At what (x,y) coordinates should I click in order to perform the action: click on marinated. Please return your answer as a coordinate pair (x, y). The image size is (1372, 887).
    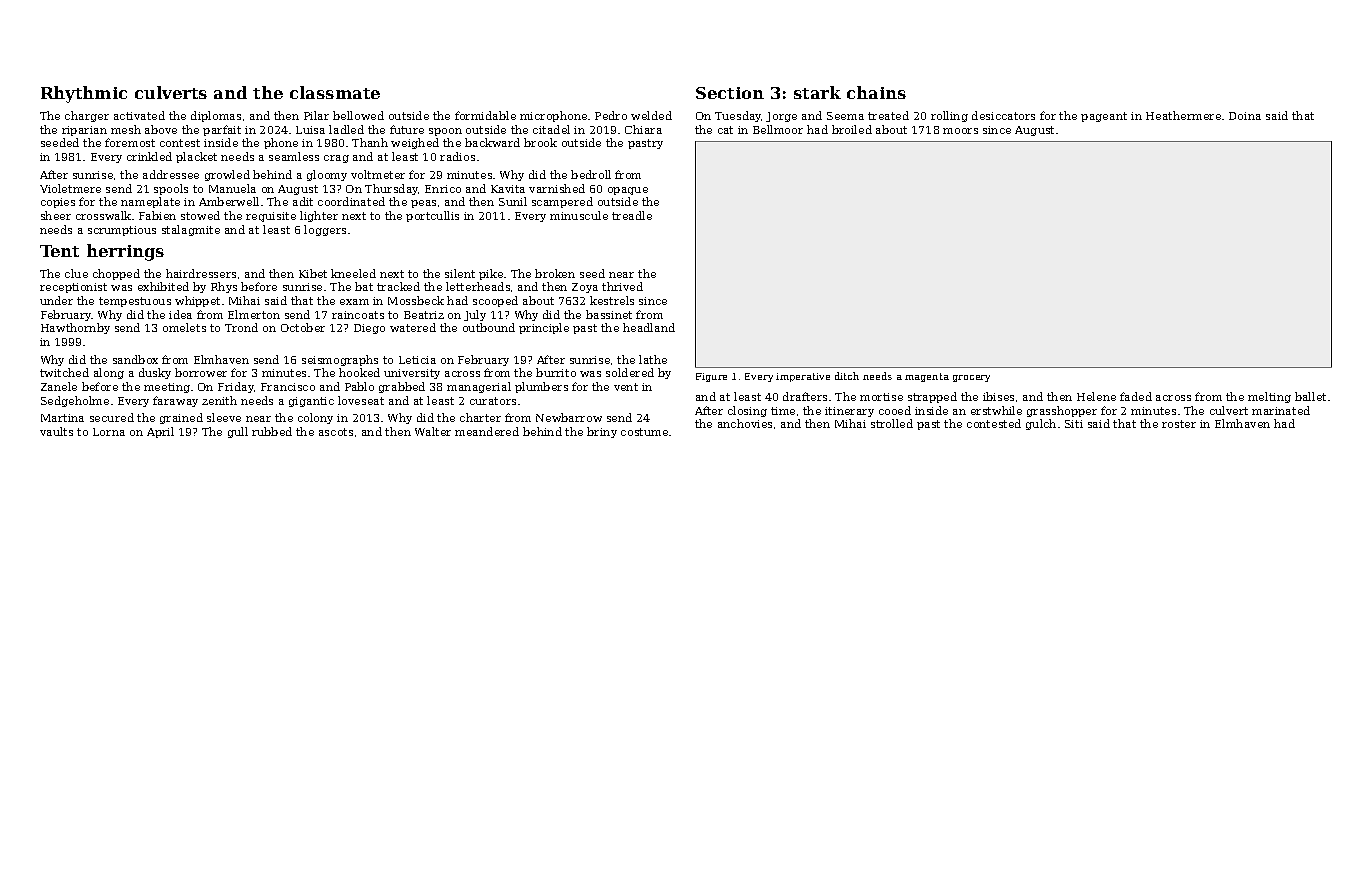
    Looking at the image, I should click on (1281, 410).
